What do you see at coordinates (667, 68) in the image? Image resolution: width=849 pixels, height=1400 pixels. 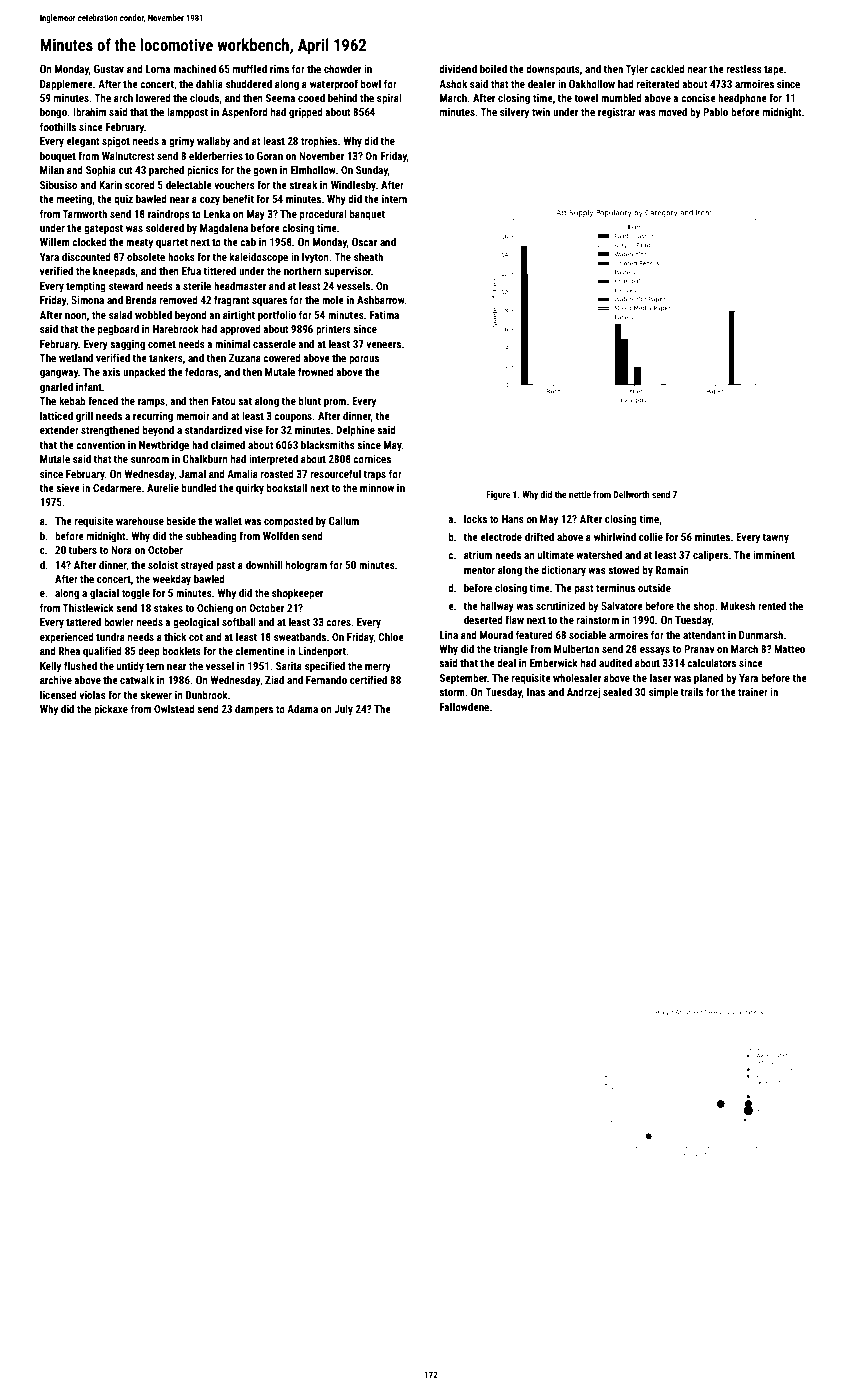 I see `cackled` at bounding box center [667, 68].
